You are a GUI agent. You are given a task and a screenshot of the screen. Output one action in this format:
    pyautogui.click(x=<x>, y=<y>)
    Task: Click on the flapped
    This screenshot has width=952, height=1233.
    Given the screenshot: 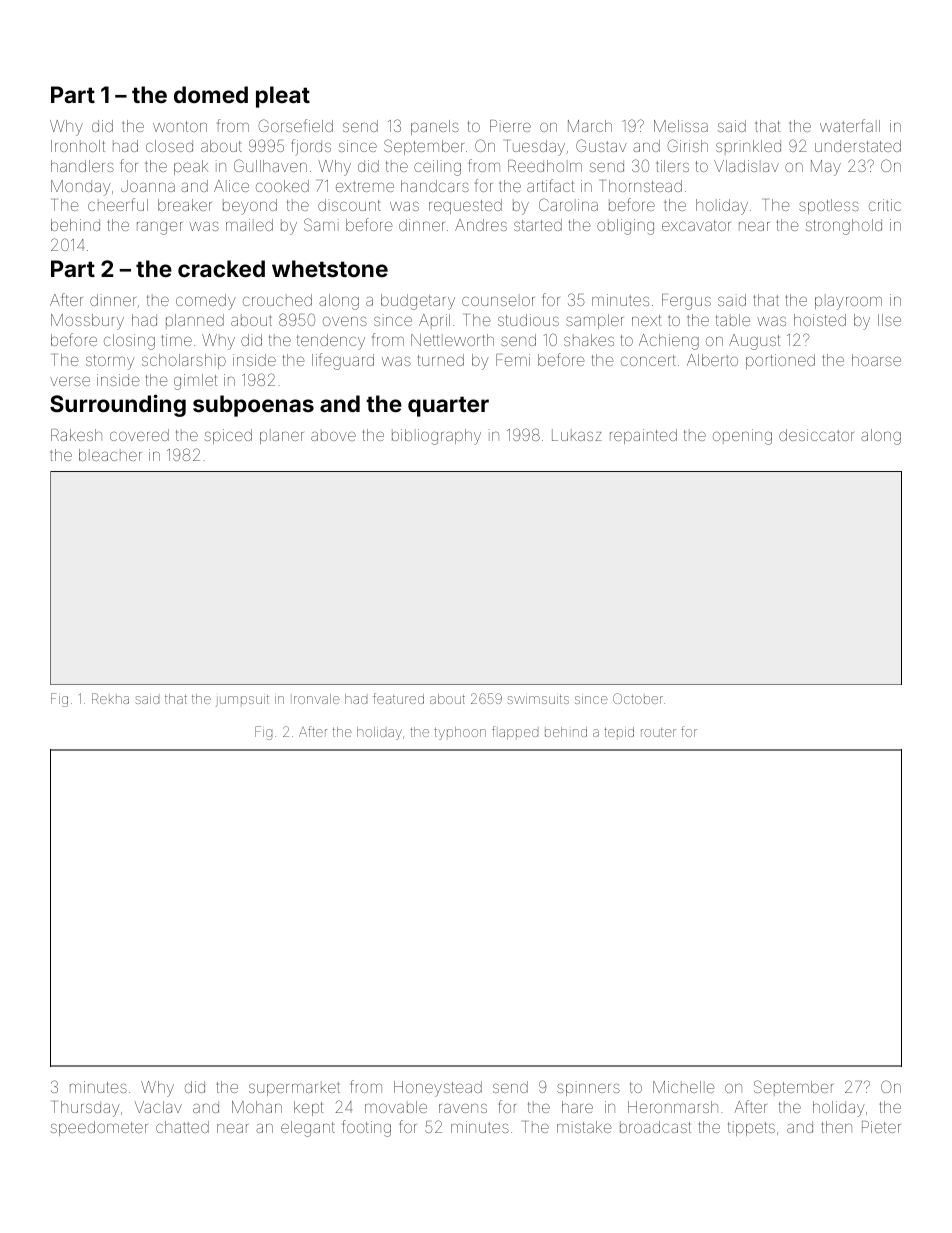 What is the action you would take?
    pyautogui.click(x=515, y=733)
